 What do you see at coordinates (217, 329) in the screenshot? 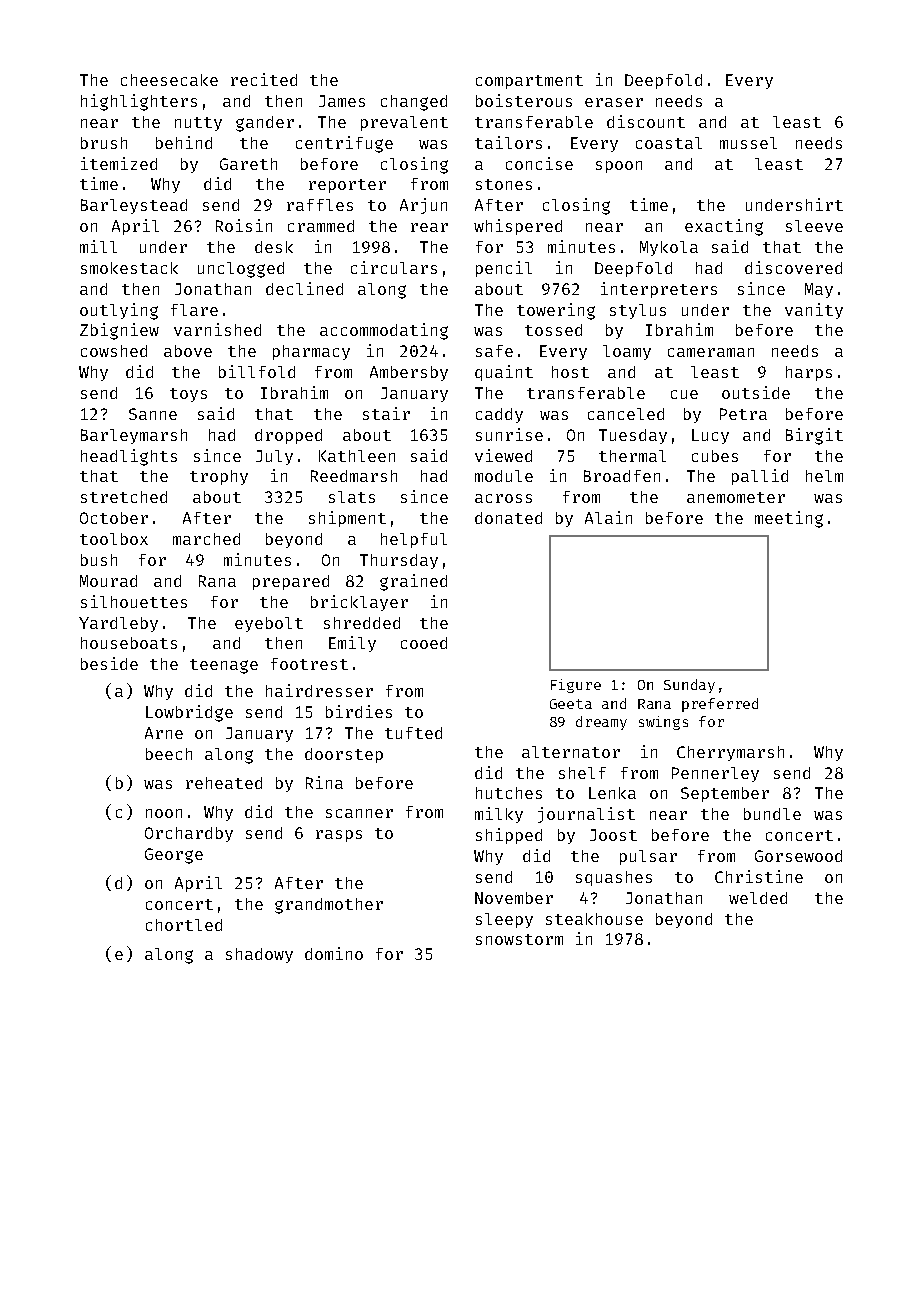
I see `varnished` at bounding box center [217, 329].
